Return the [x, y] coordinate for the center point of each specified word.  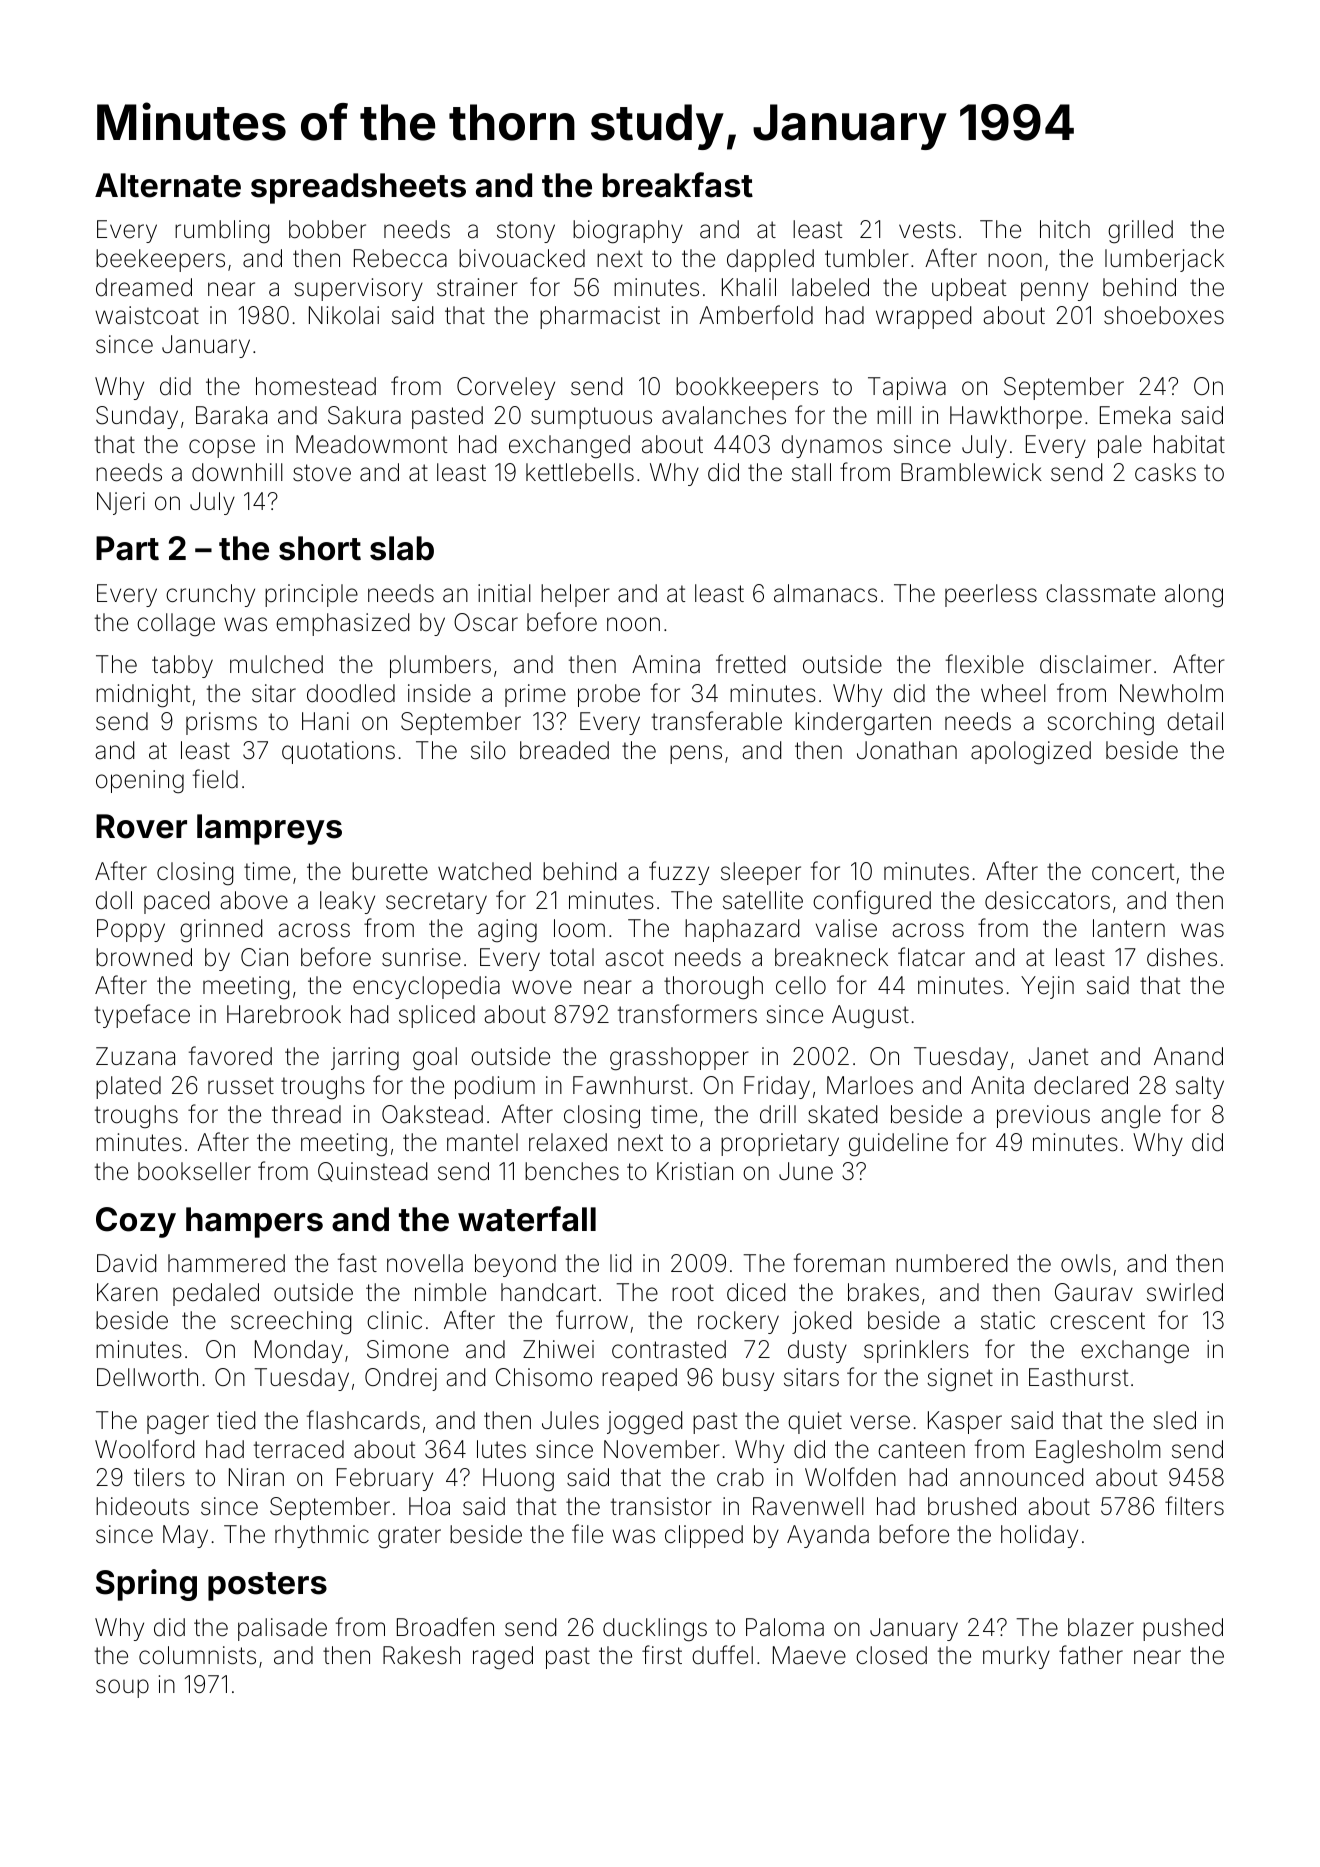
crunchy [210, 595]
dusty [817, 1351]
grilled [1140, 232]
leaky [347, 902]
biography [628, 232]
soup [122, 1688]
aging [507, 931]
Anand [1188, 1056]
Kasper [965, 1422]
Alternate [168, 185]
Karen [127, 1292]
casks [1165, 472]
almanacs [825, 593]
